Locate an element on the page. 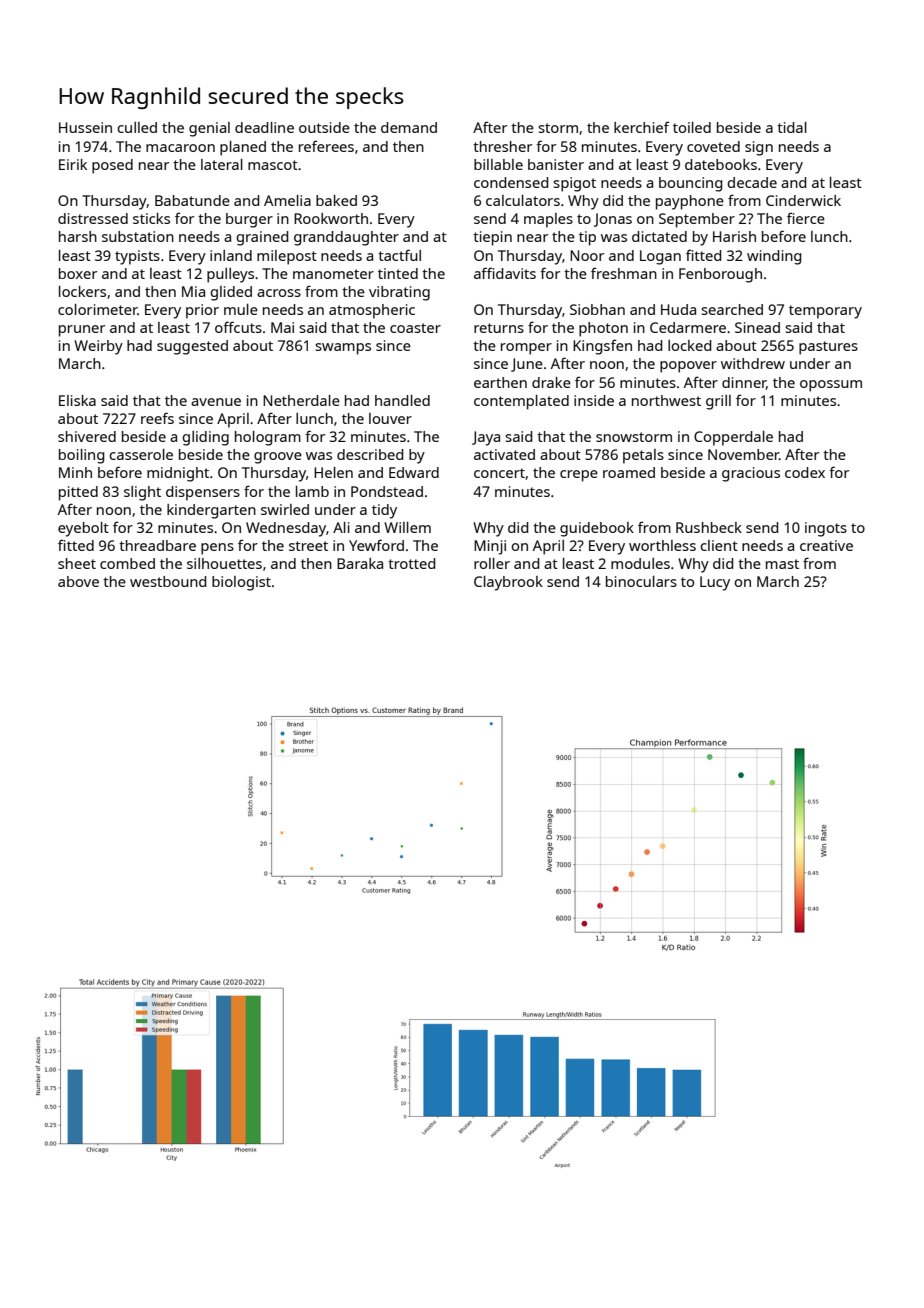 This page has height=1308, width=924. atmospheric is located at coordinates (372, 311).
